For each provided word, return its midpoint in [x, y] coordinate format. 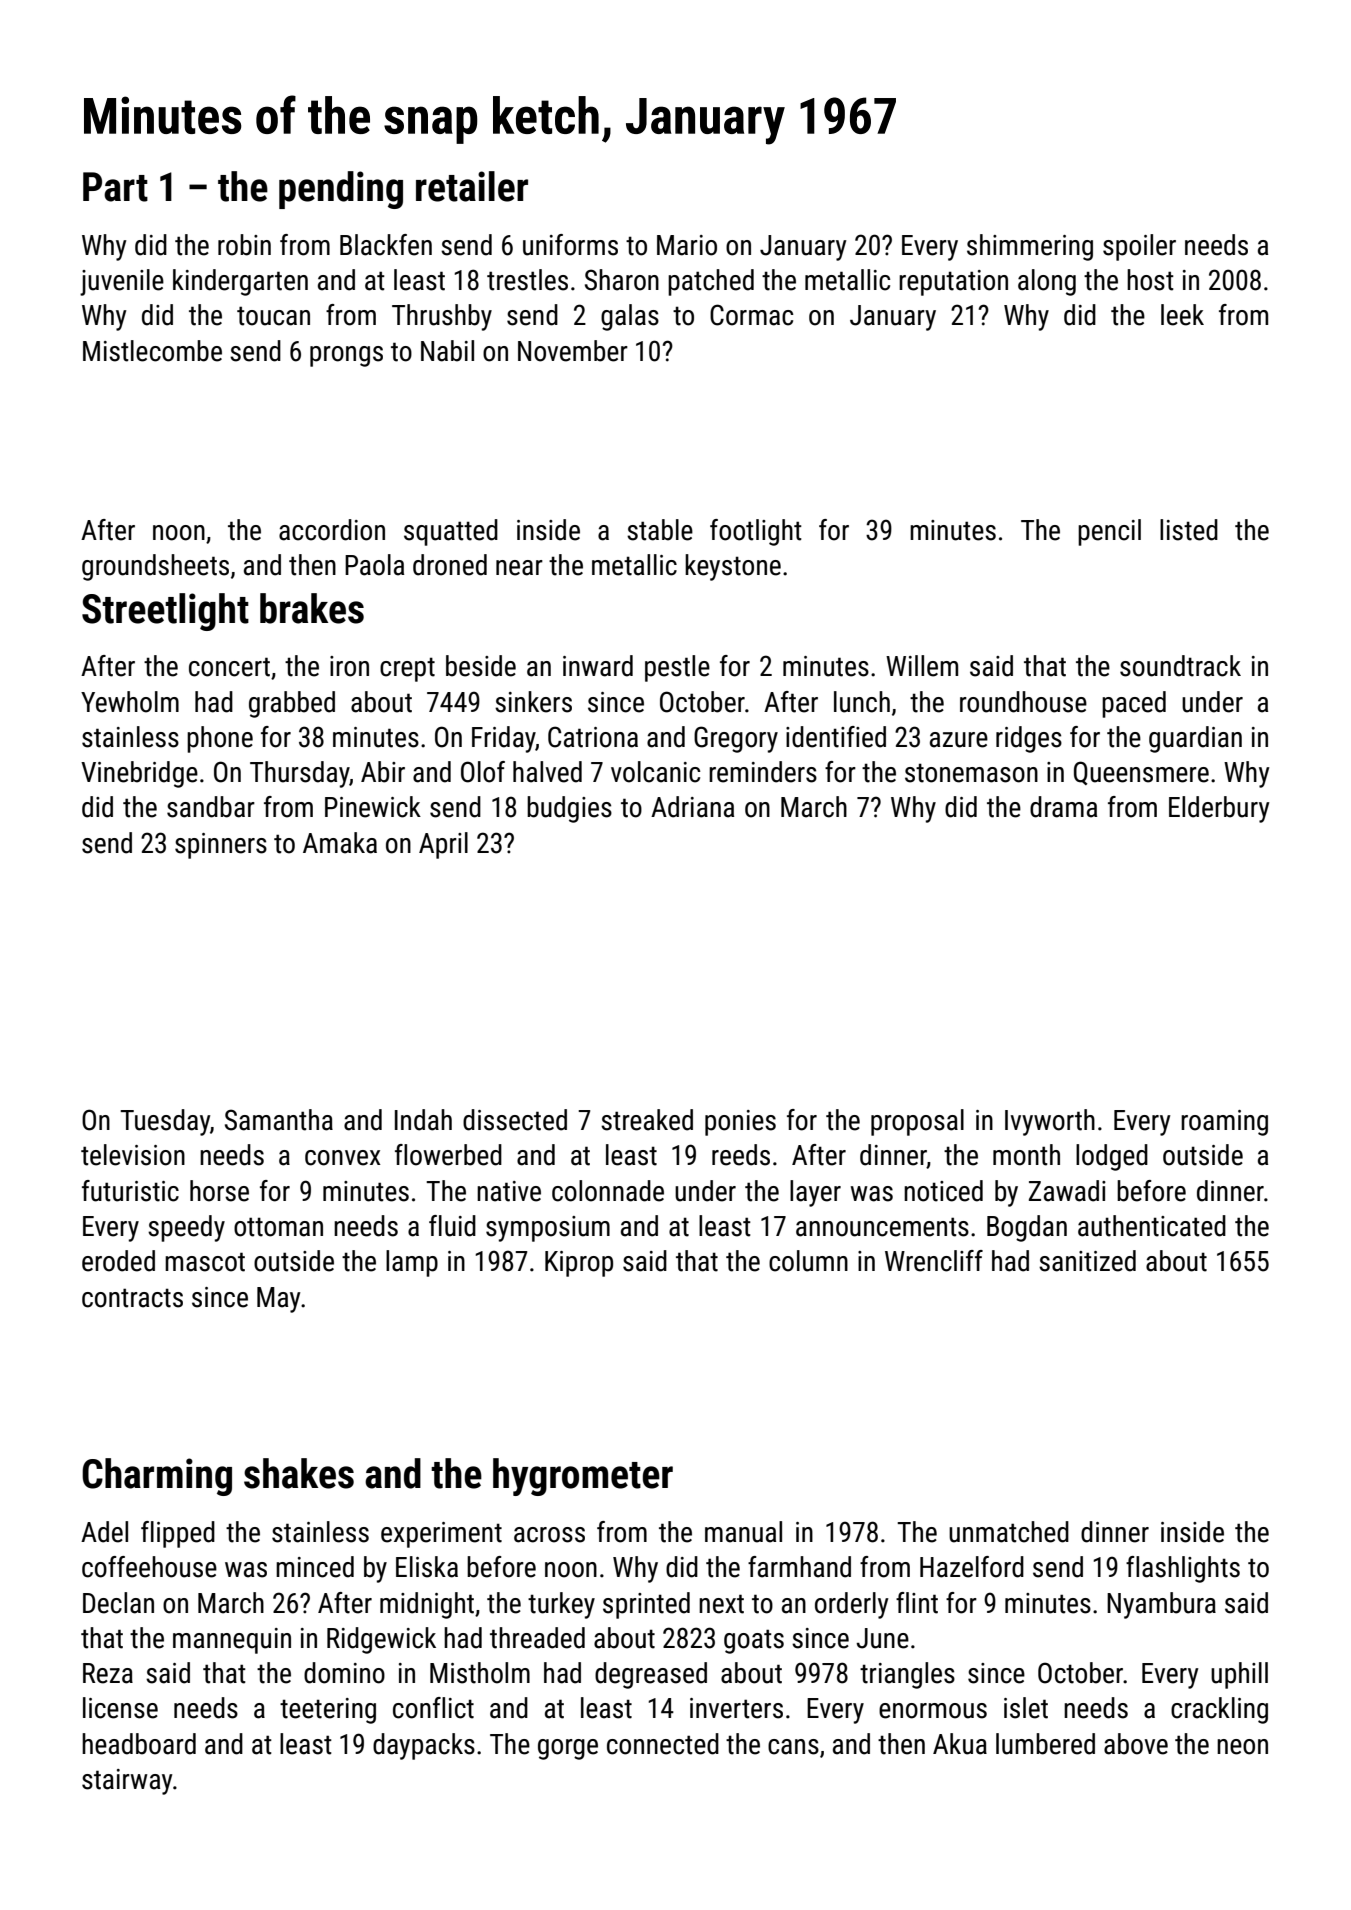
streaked [647, 1120]
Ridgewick [381, 1640]
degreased [651, 1675]
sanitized [1087, 1261]
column [808, 1261]
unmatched [1009, 1532]
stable [660, 530]
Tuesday [165, 1122]
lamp [412, 1263]
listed [1189, 530]
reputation [953, 283]
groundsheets [155, 567]
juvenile [122, 282]
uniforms [570, 245]
